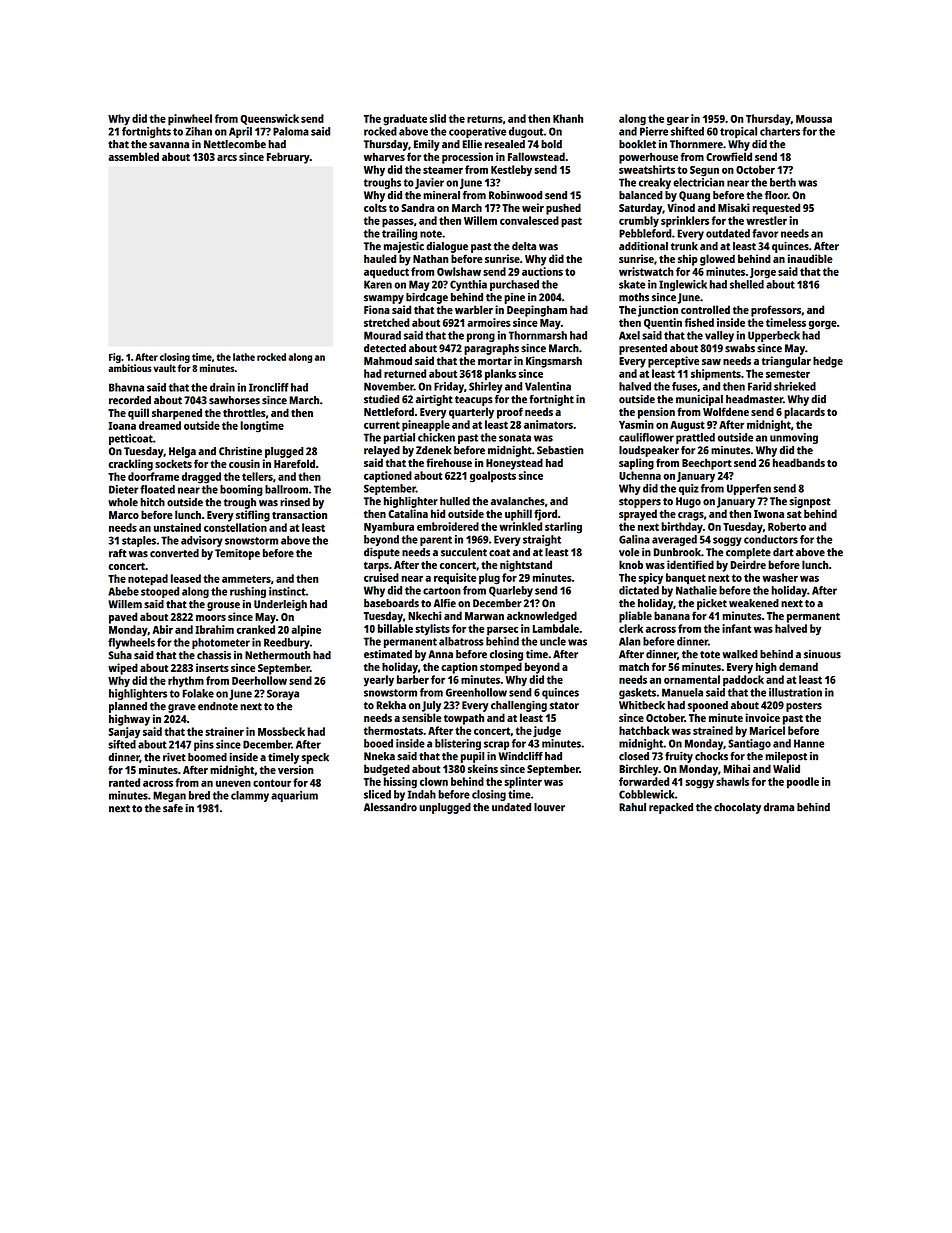 This screenshot has width=952, height=1233. Describe the element at coordinates (413, 679) in the screenshot. I see `barber` at that location.
